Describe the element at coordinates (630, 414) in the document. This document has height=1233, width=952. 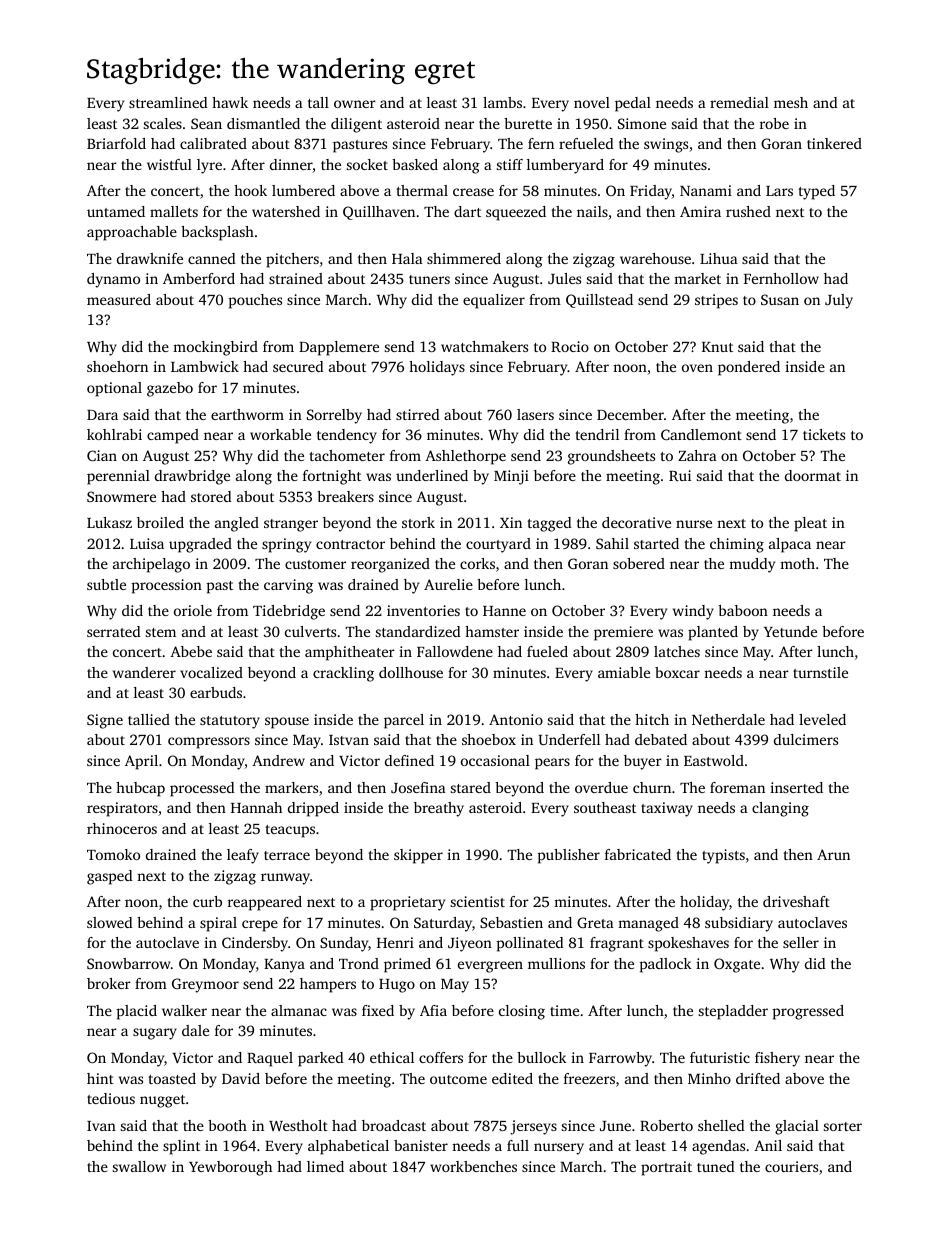
I see `December` at that location.
